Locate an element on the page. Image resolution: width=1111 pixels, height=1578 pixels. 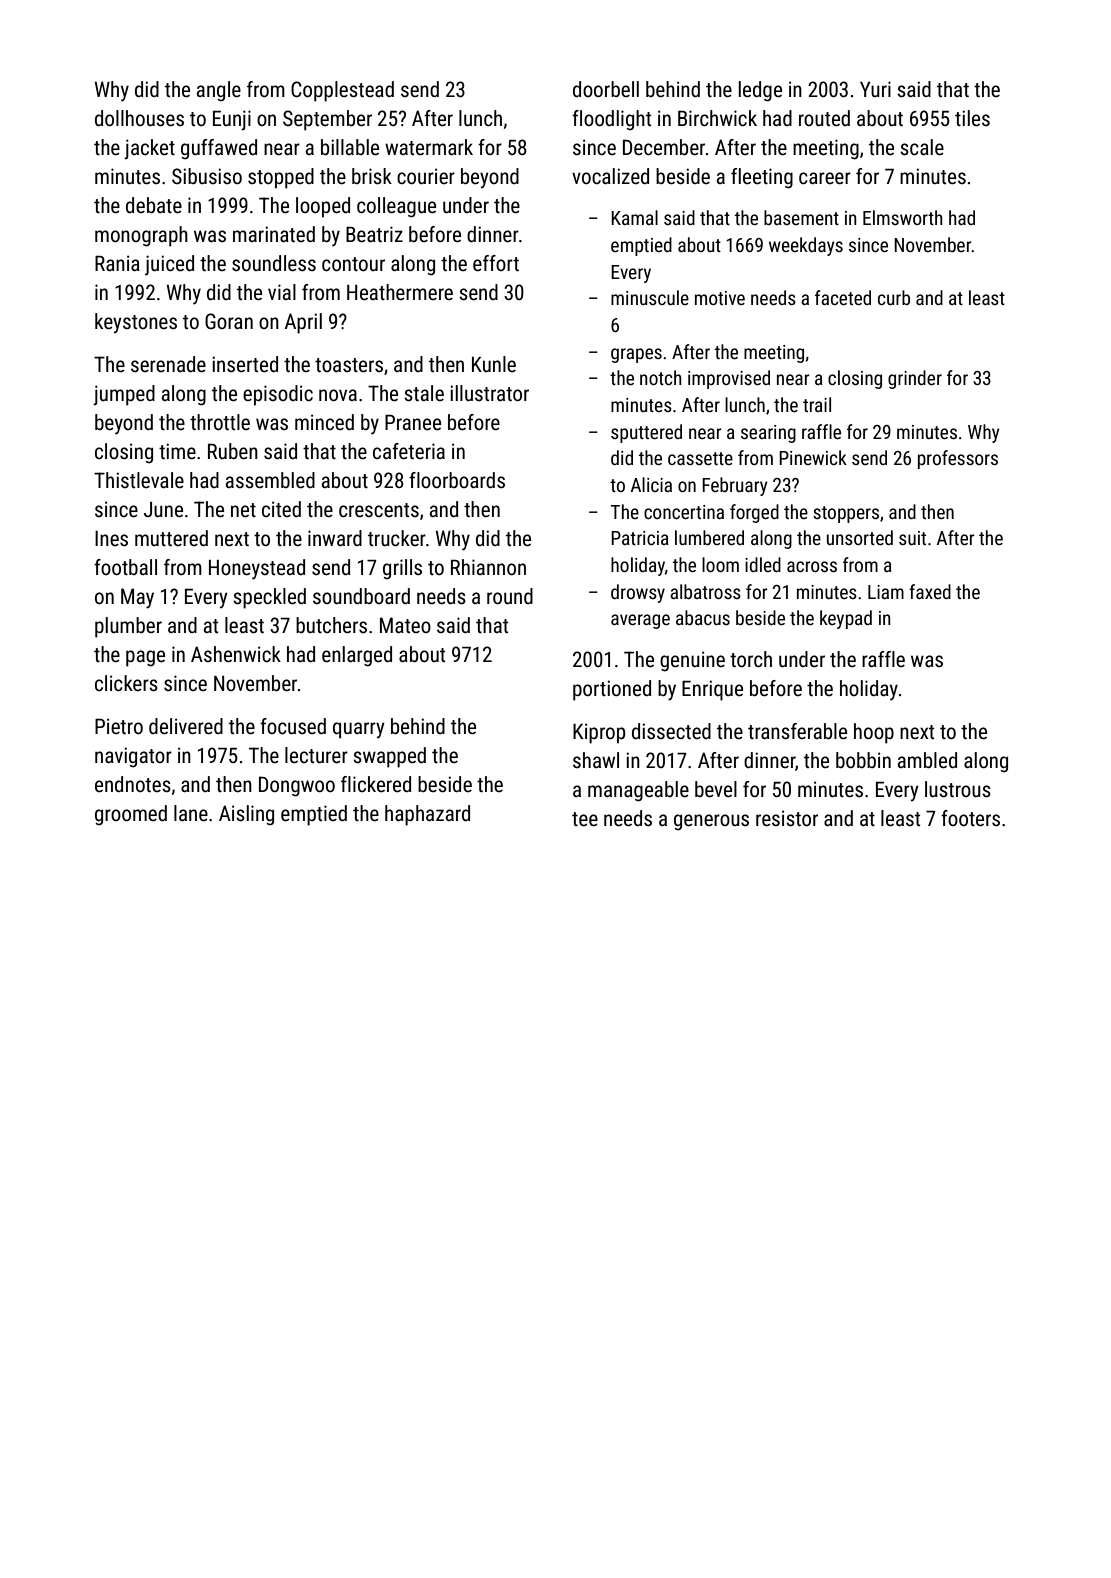
ledge is located at coordinates (760, 91).
